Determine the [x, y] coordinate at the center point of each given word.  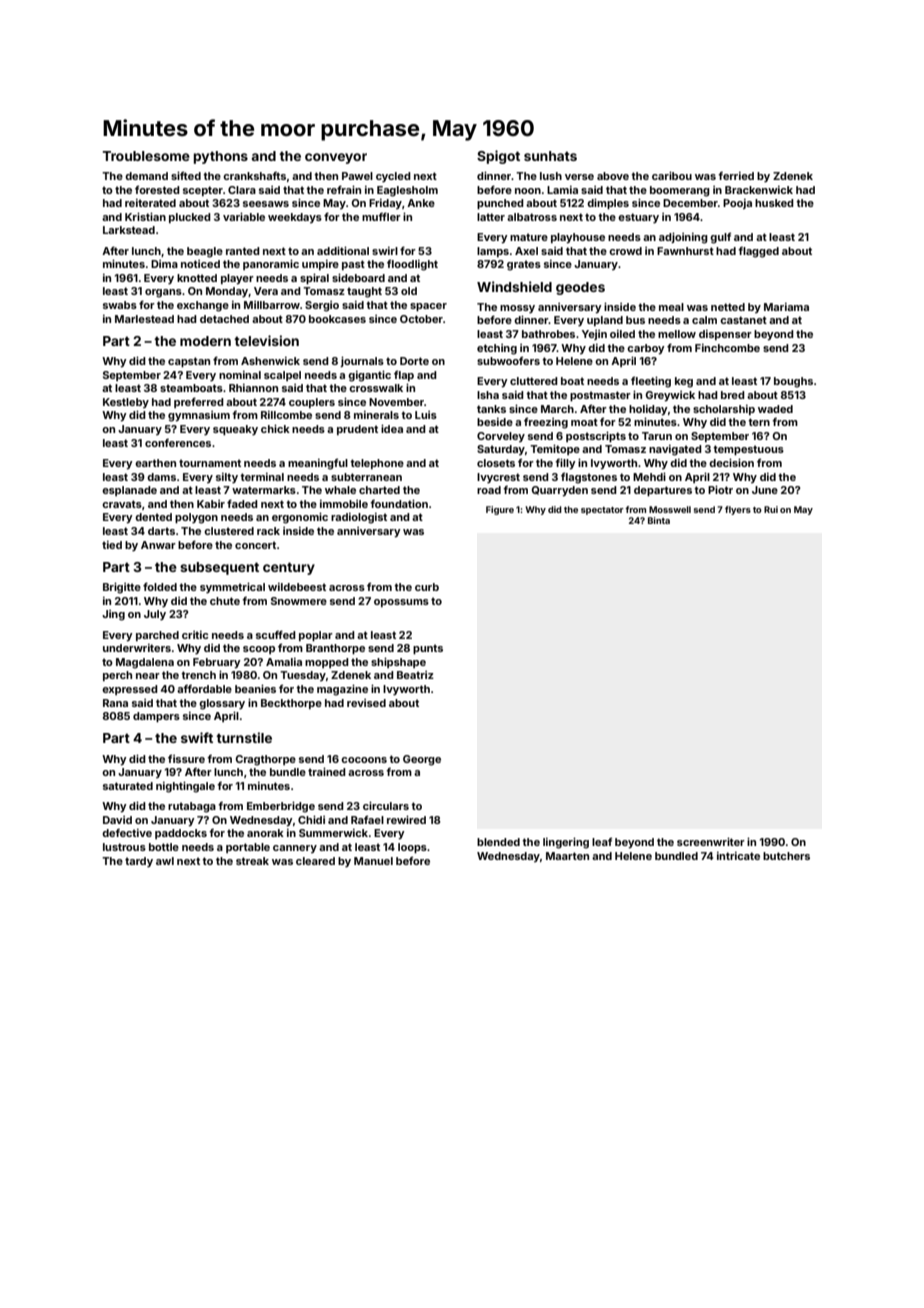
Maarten [567, 856]
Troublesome [146, 156]
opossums [401, 603]
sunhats [550, 156]
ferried [736, 175]
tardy [139, 862]
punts [428, 649]
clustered [229, 531]
